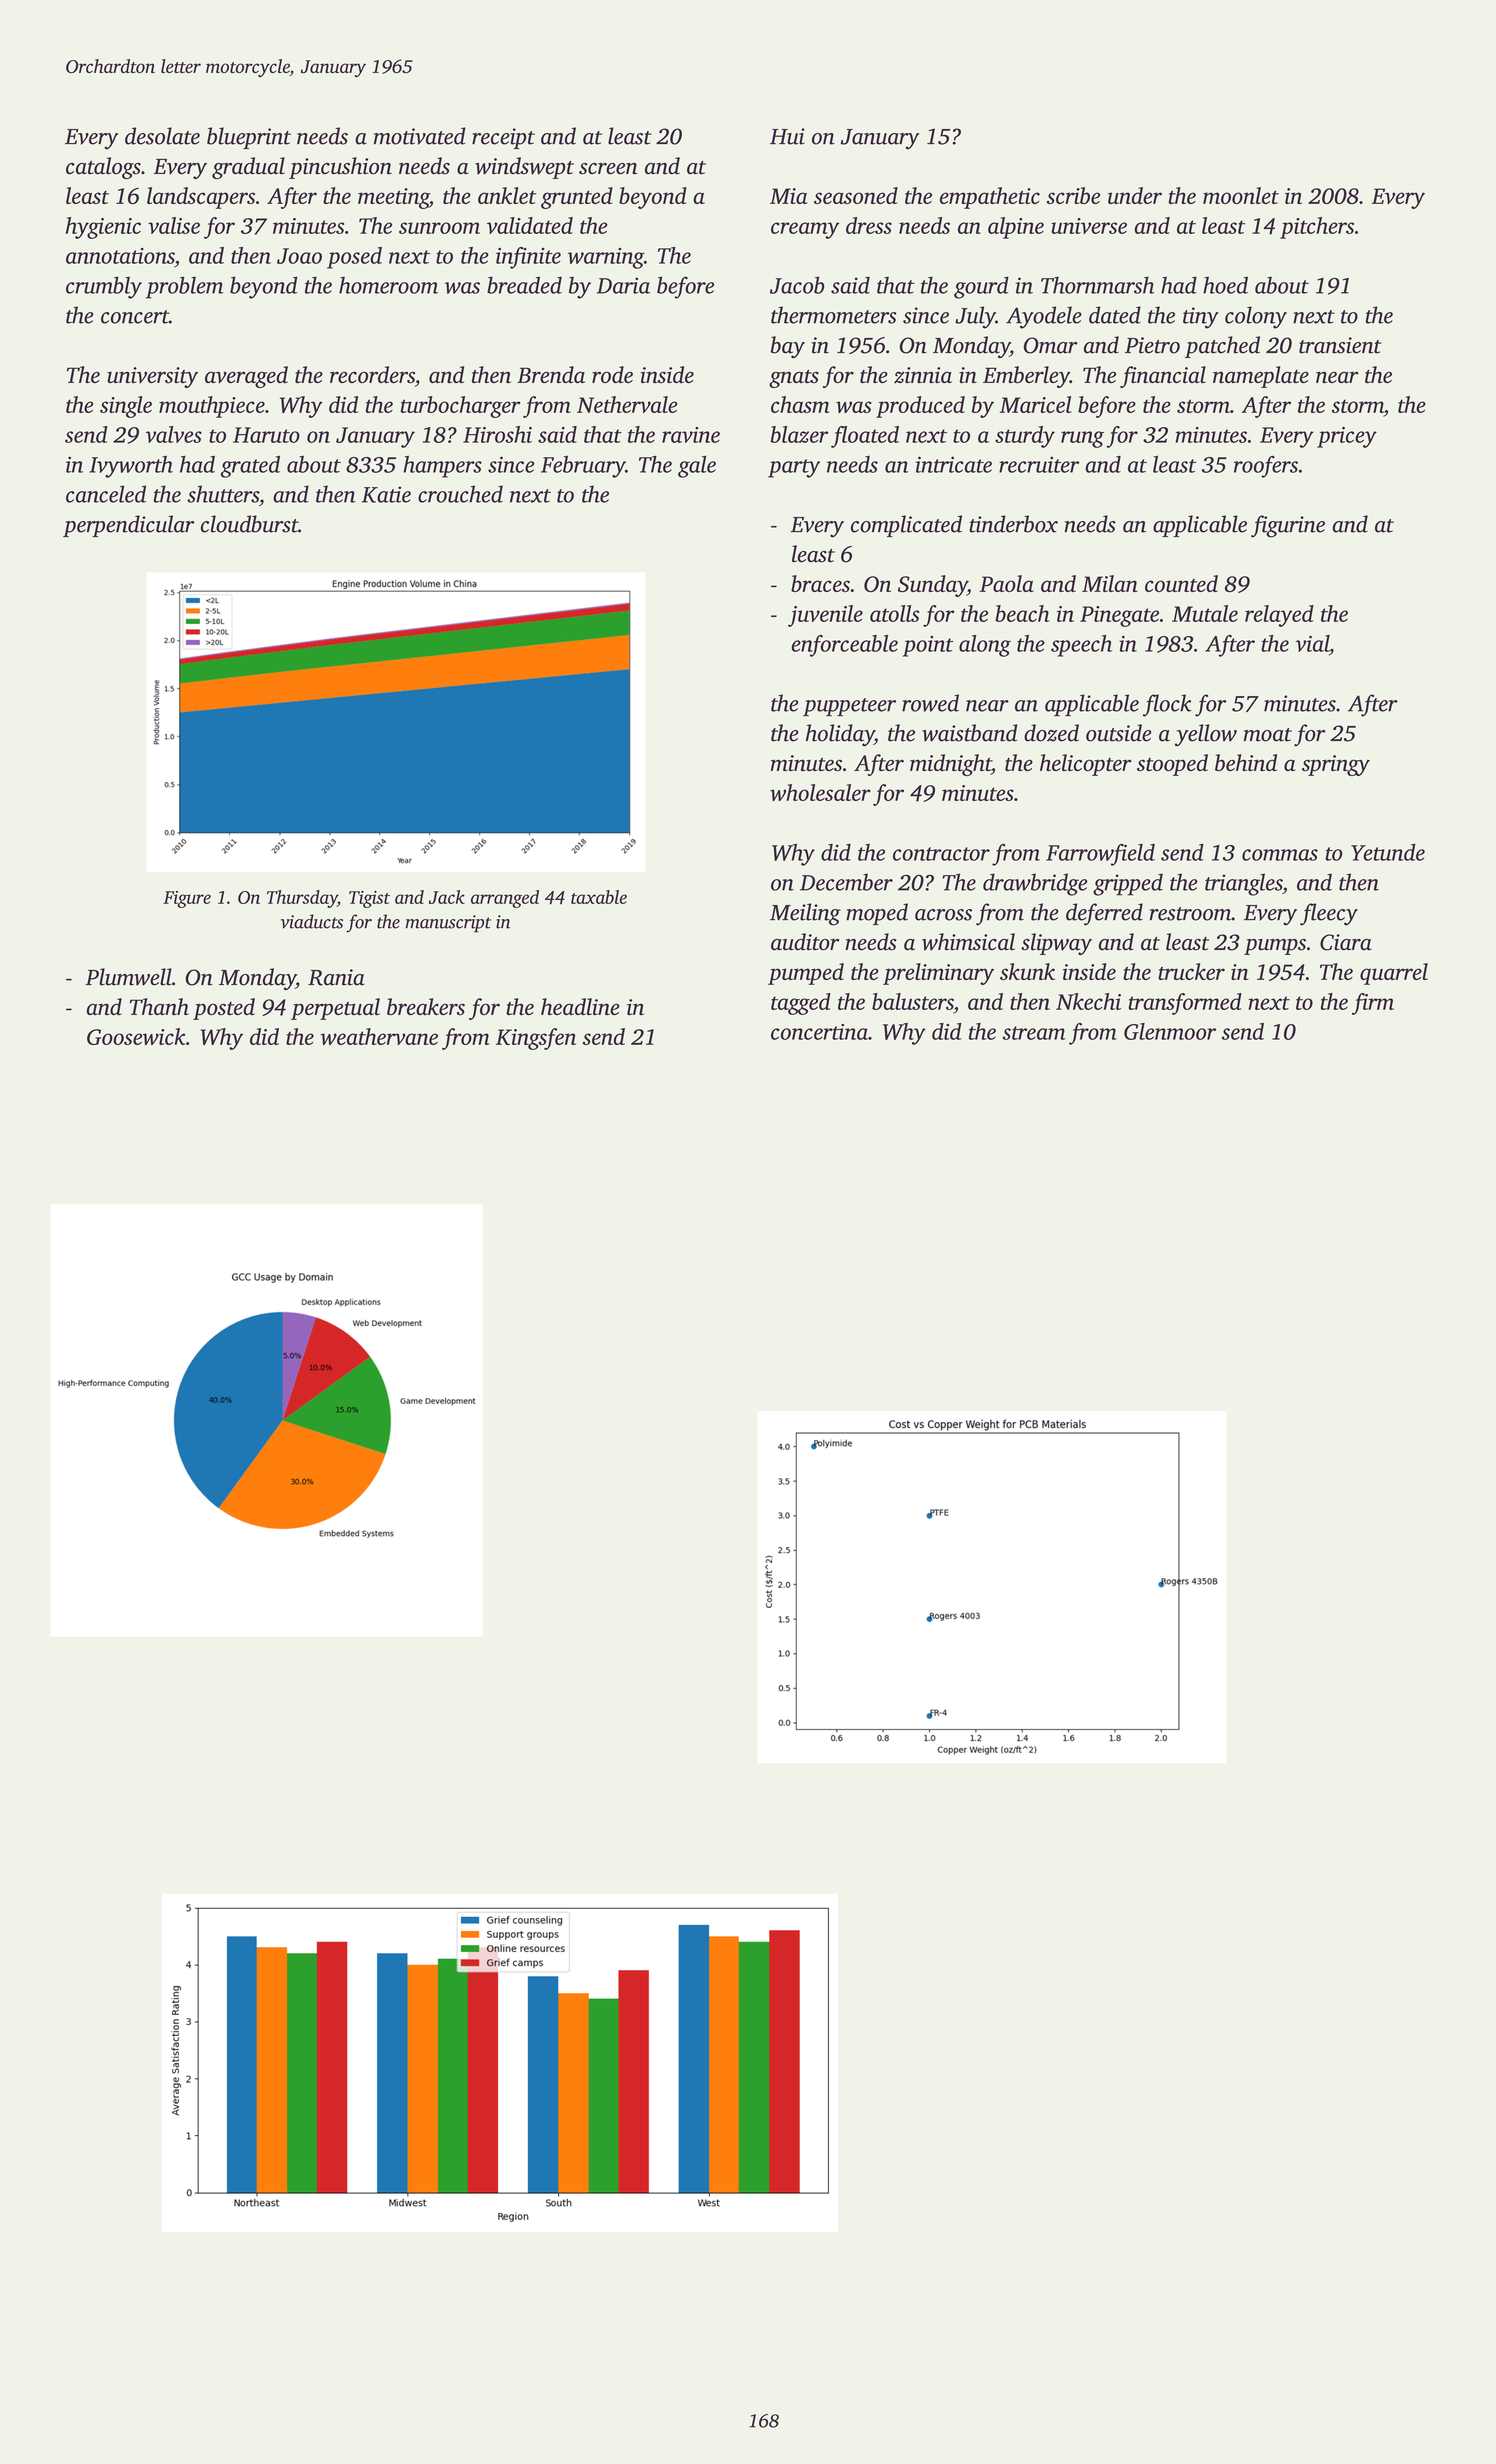 The width and height of the page is (1496, 2464). I want to click on gradual, so click(248, 168).
